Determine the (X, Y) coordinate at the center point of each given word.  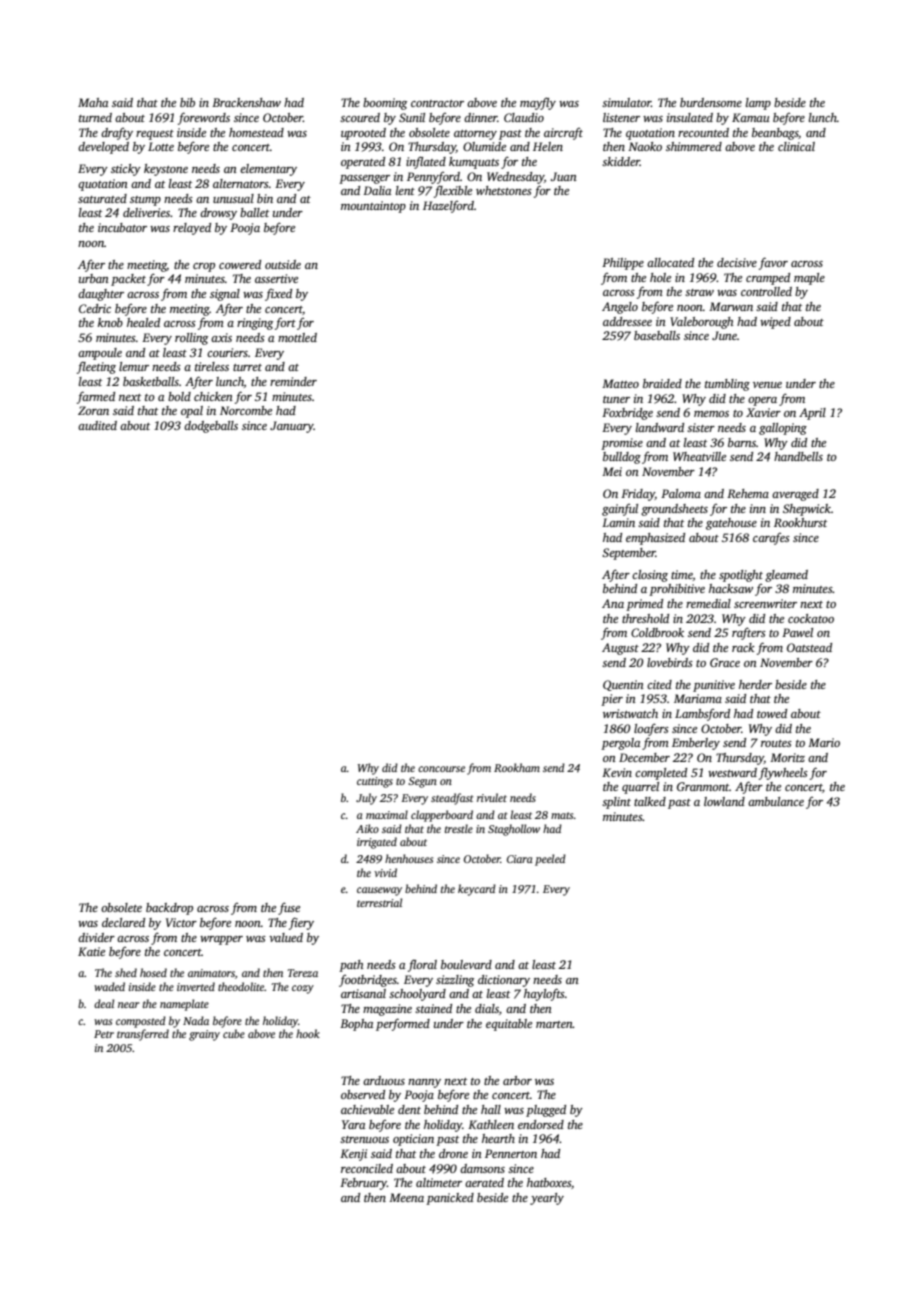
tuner (616, 399)
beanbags (775, 134)
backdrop (169, 909)
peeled (550, 860)
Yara (353, 1124)
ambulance (776, 801)
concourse (441, 769)
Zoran (93, 410)
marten (554, 1024)
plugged (546, 1111)
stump (145, 201)
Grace (725, 662)
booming (385, 104)
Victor (181, 922)
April (812, 414)
